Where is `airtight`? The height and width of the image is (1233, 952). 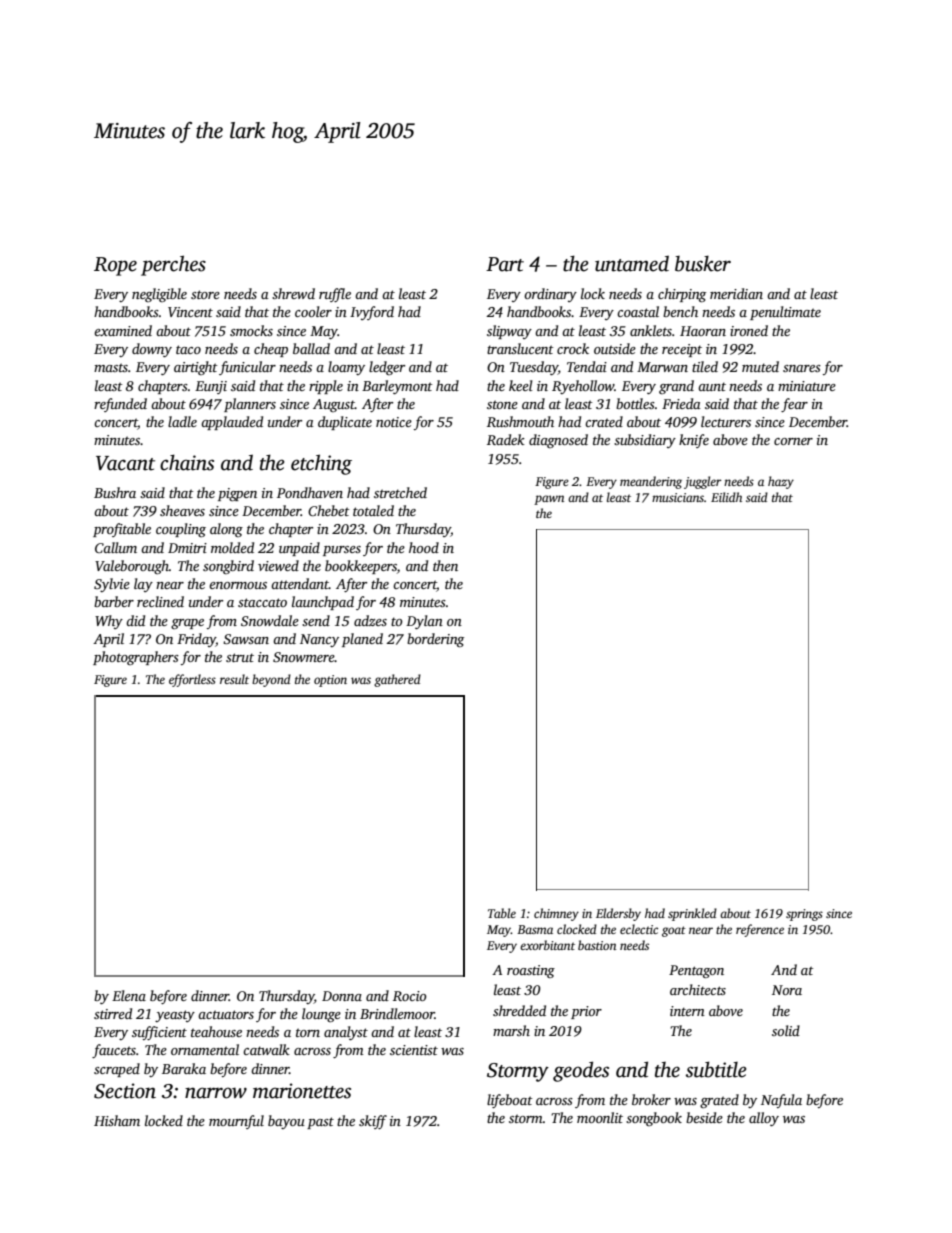
airtight is located at coordinates (196, 368).
